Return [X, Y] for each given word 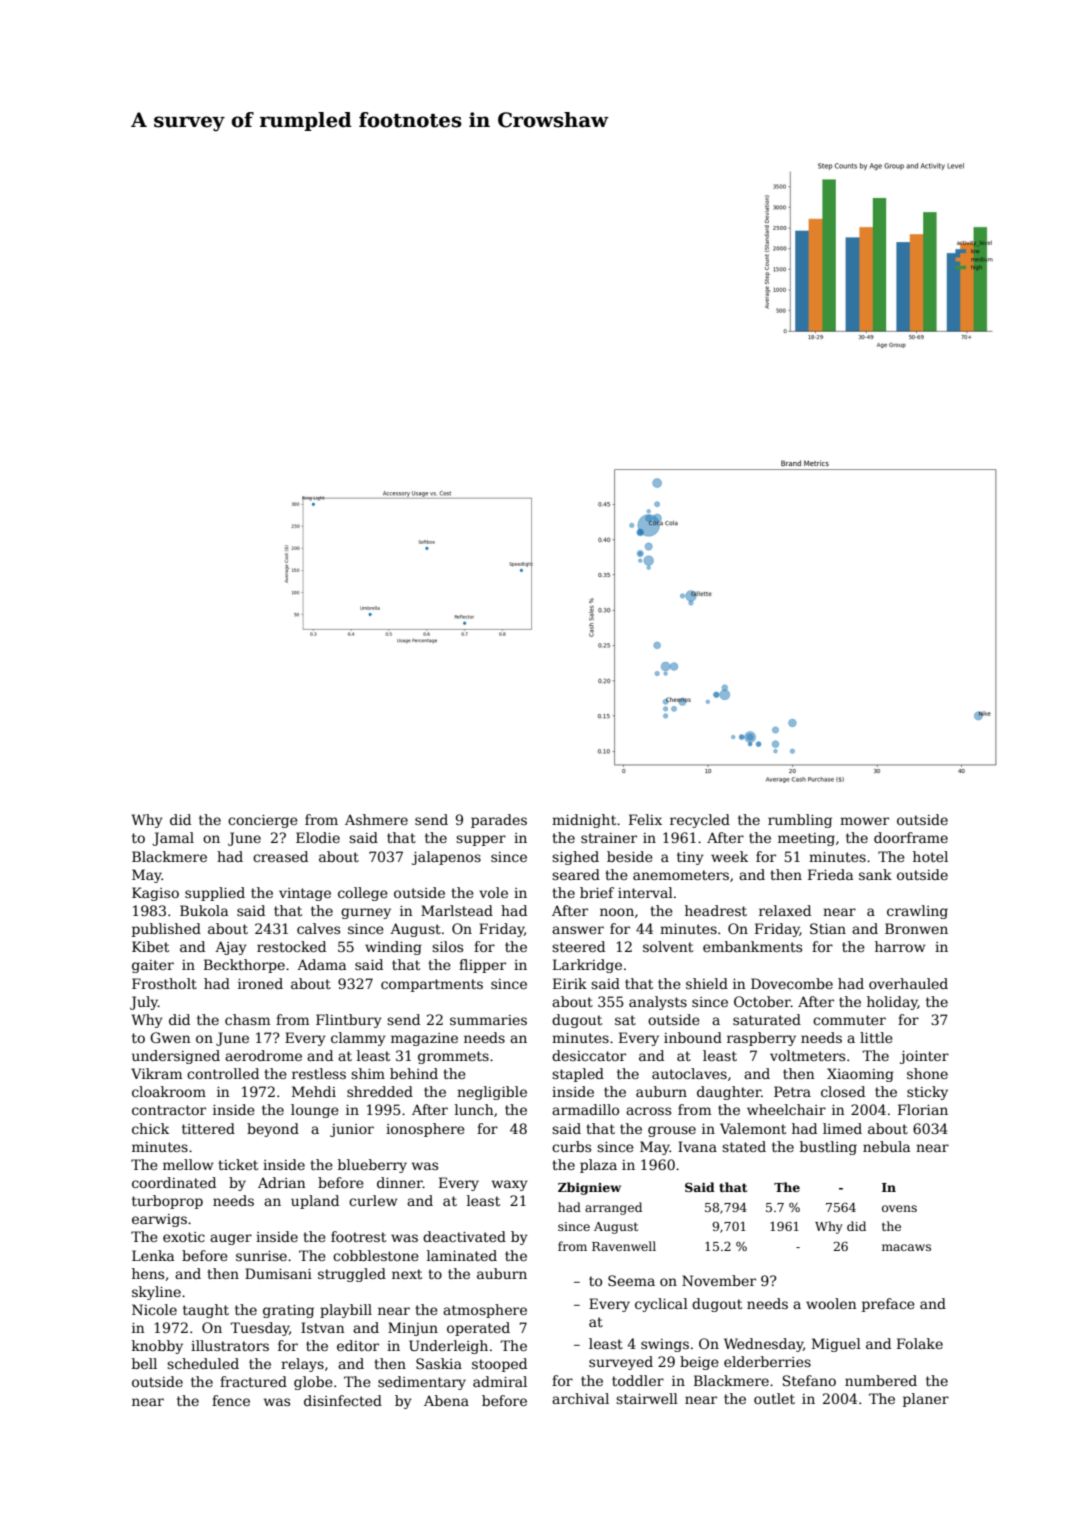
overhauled [908, 983]
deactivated [464, 1236]
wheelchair [786, 1109]
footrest [358, 1236]
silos [447, 946]
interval [645, 892]
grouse [672, 1131]
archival [580, 1398]
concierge [263, 821]
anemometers [681, 875]
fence [231, 1400]
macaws [906, 1247]
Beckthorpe [244, 966]
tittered [208, 1128]
